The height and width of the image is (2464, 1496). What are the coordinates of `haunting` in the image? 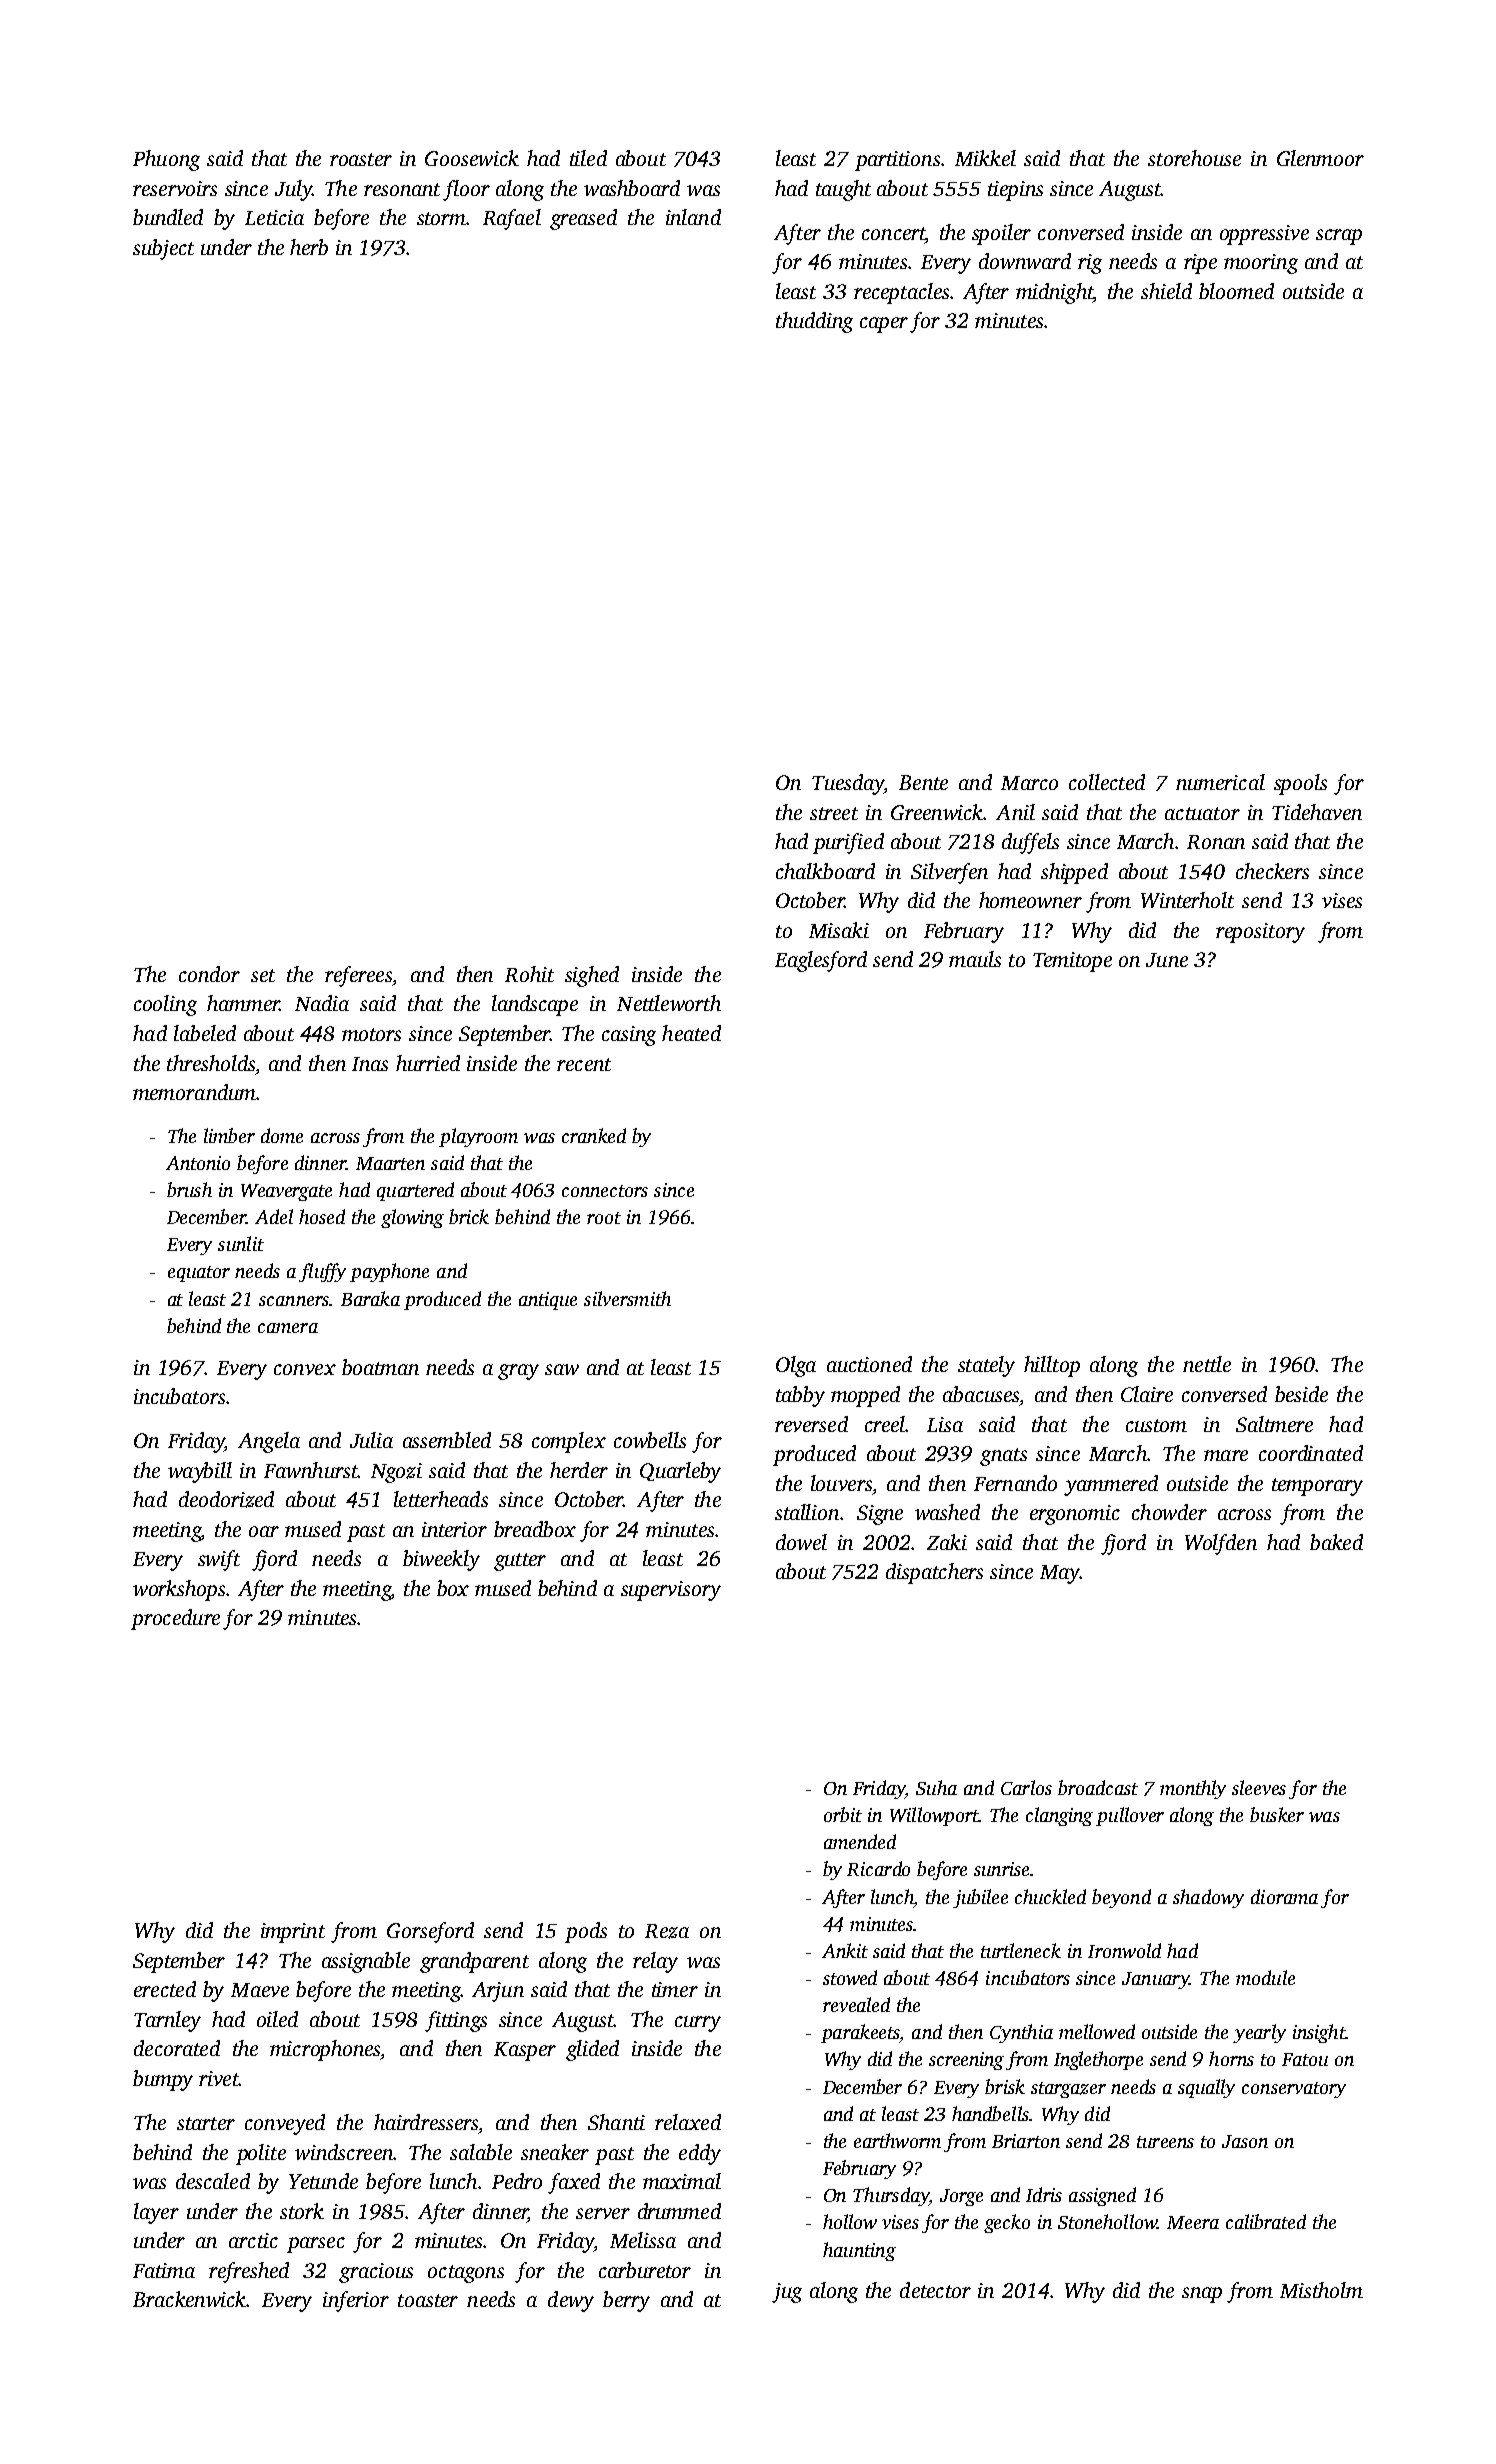 It's located at (859, 2251).
